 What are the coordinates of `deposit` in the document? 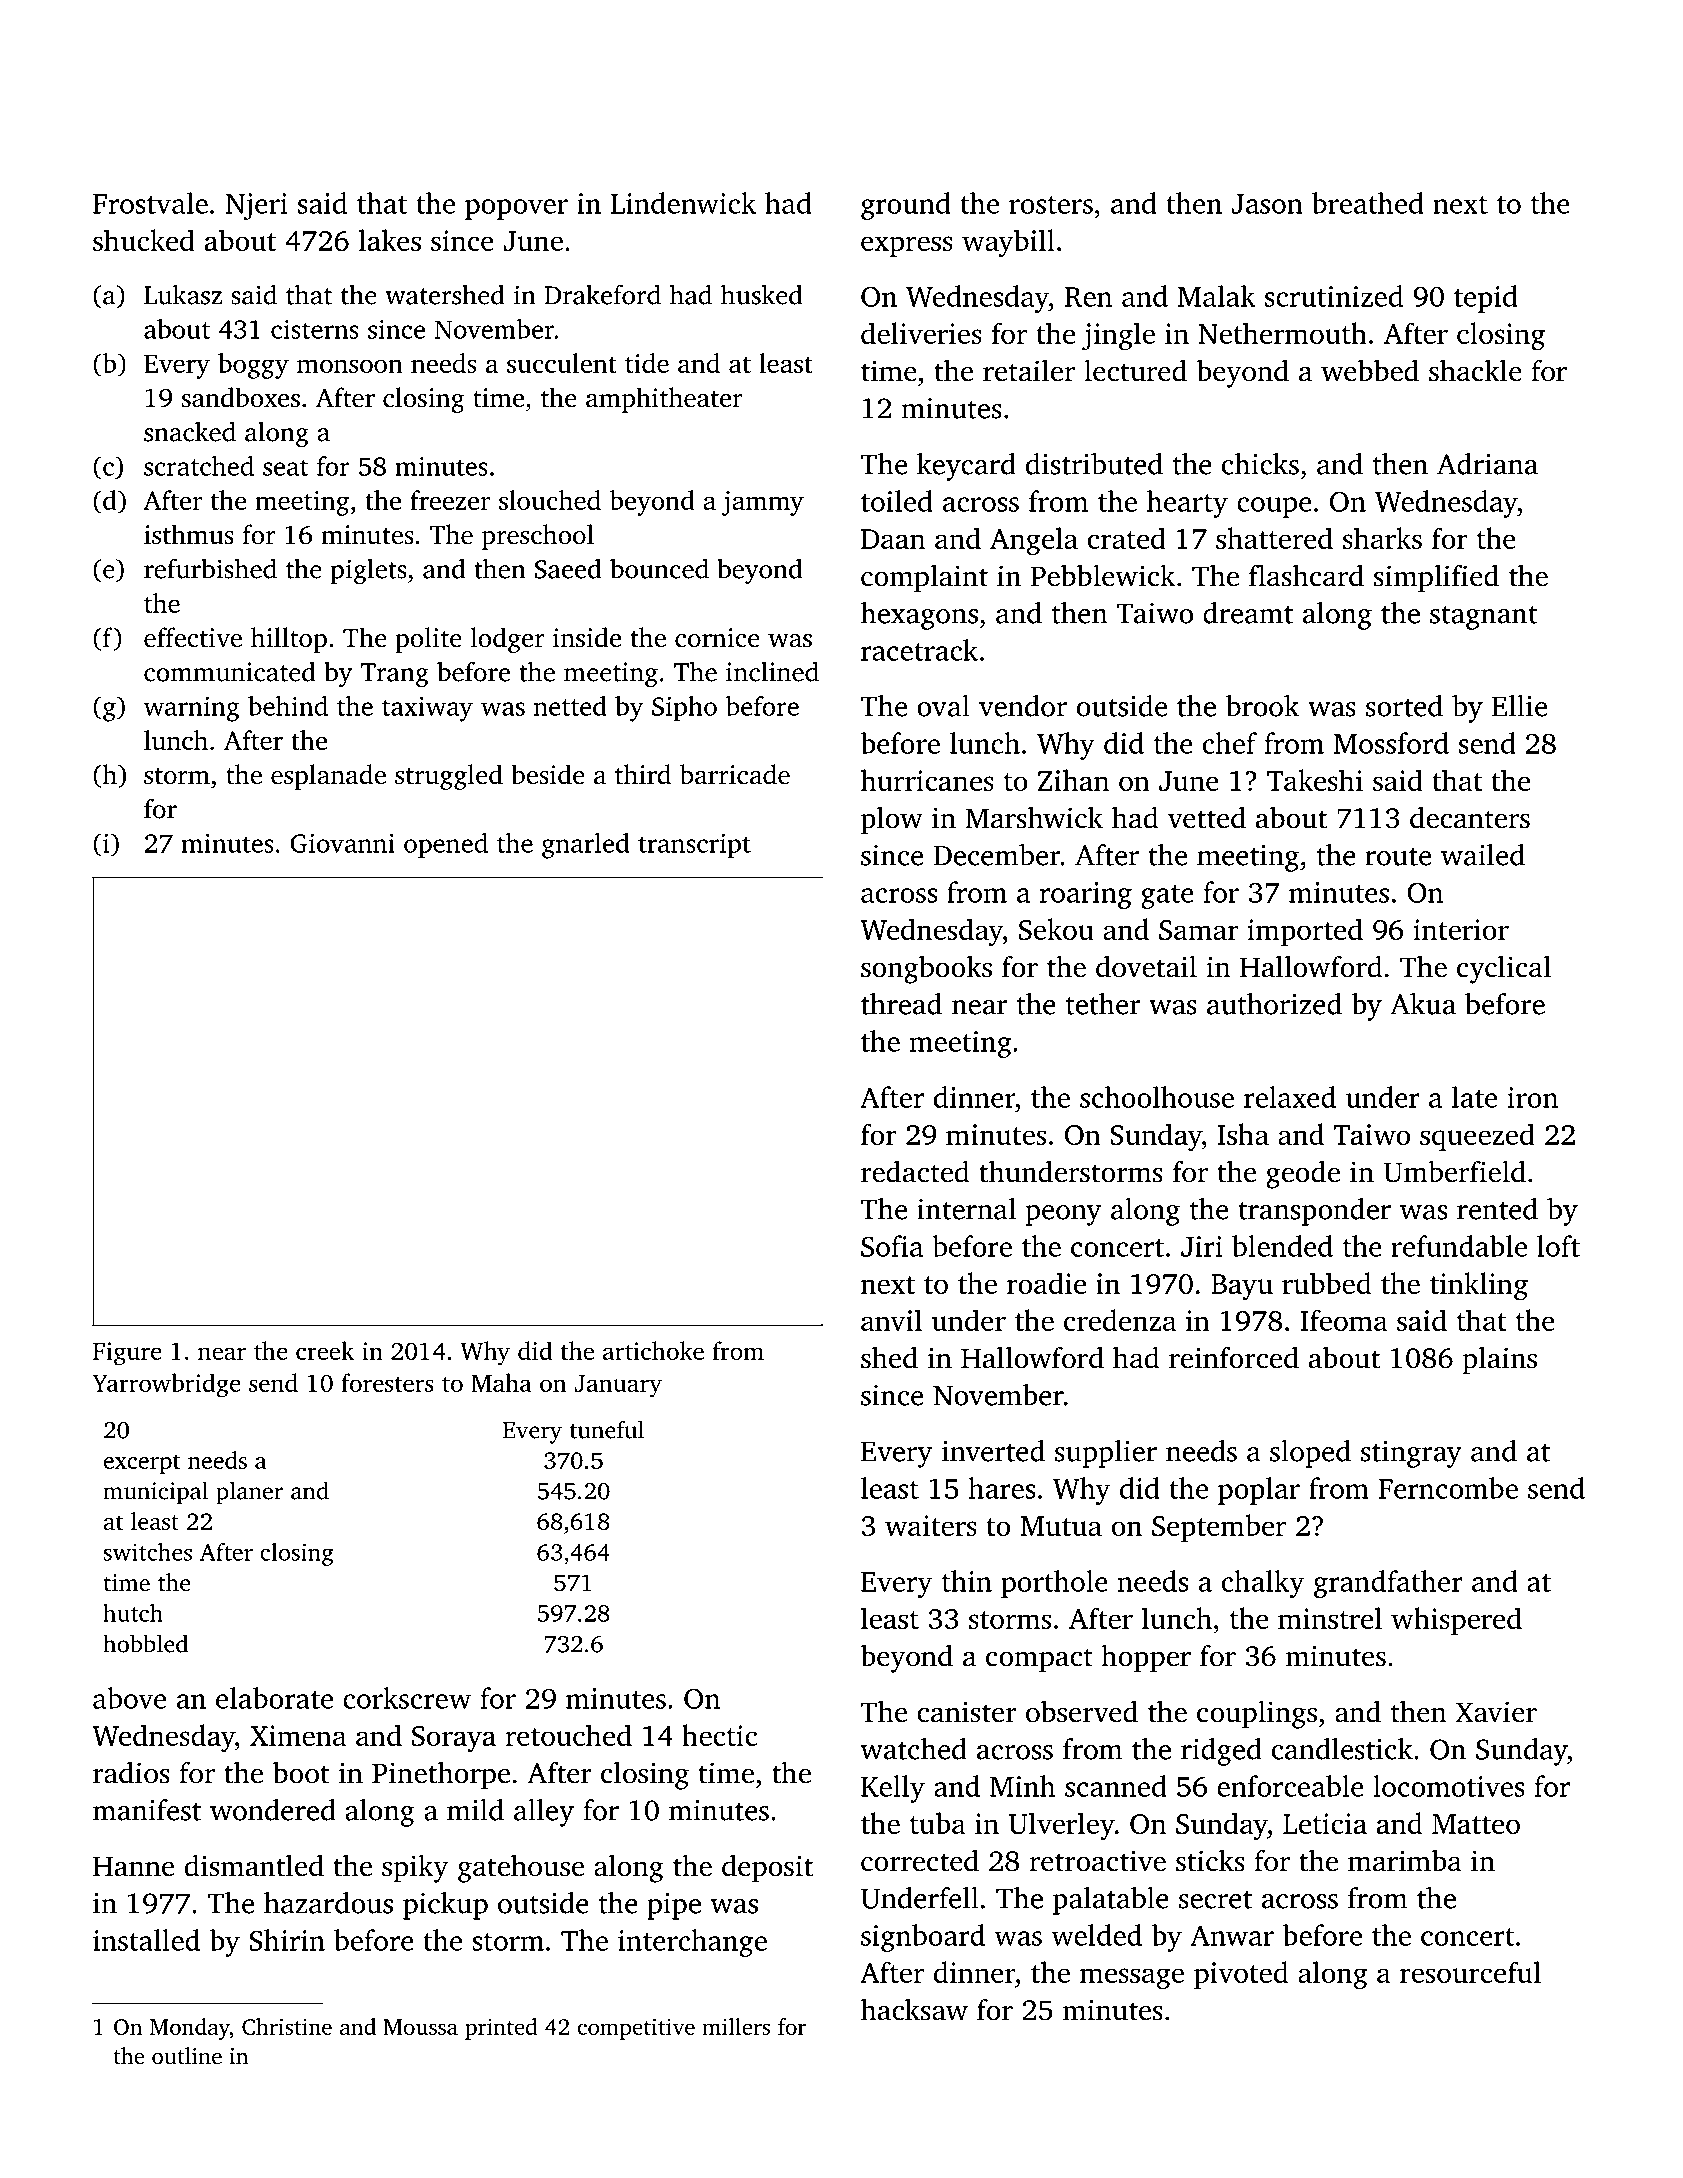 It's located at (767, 1869).
